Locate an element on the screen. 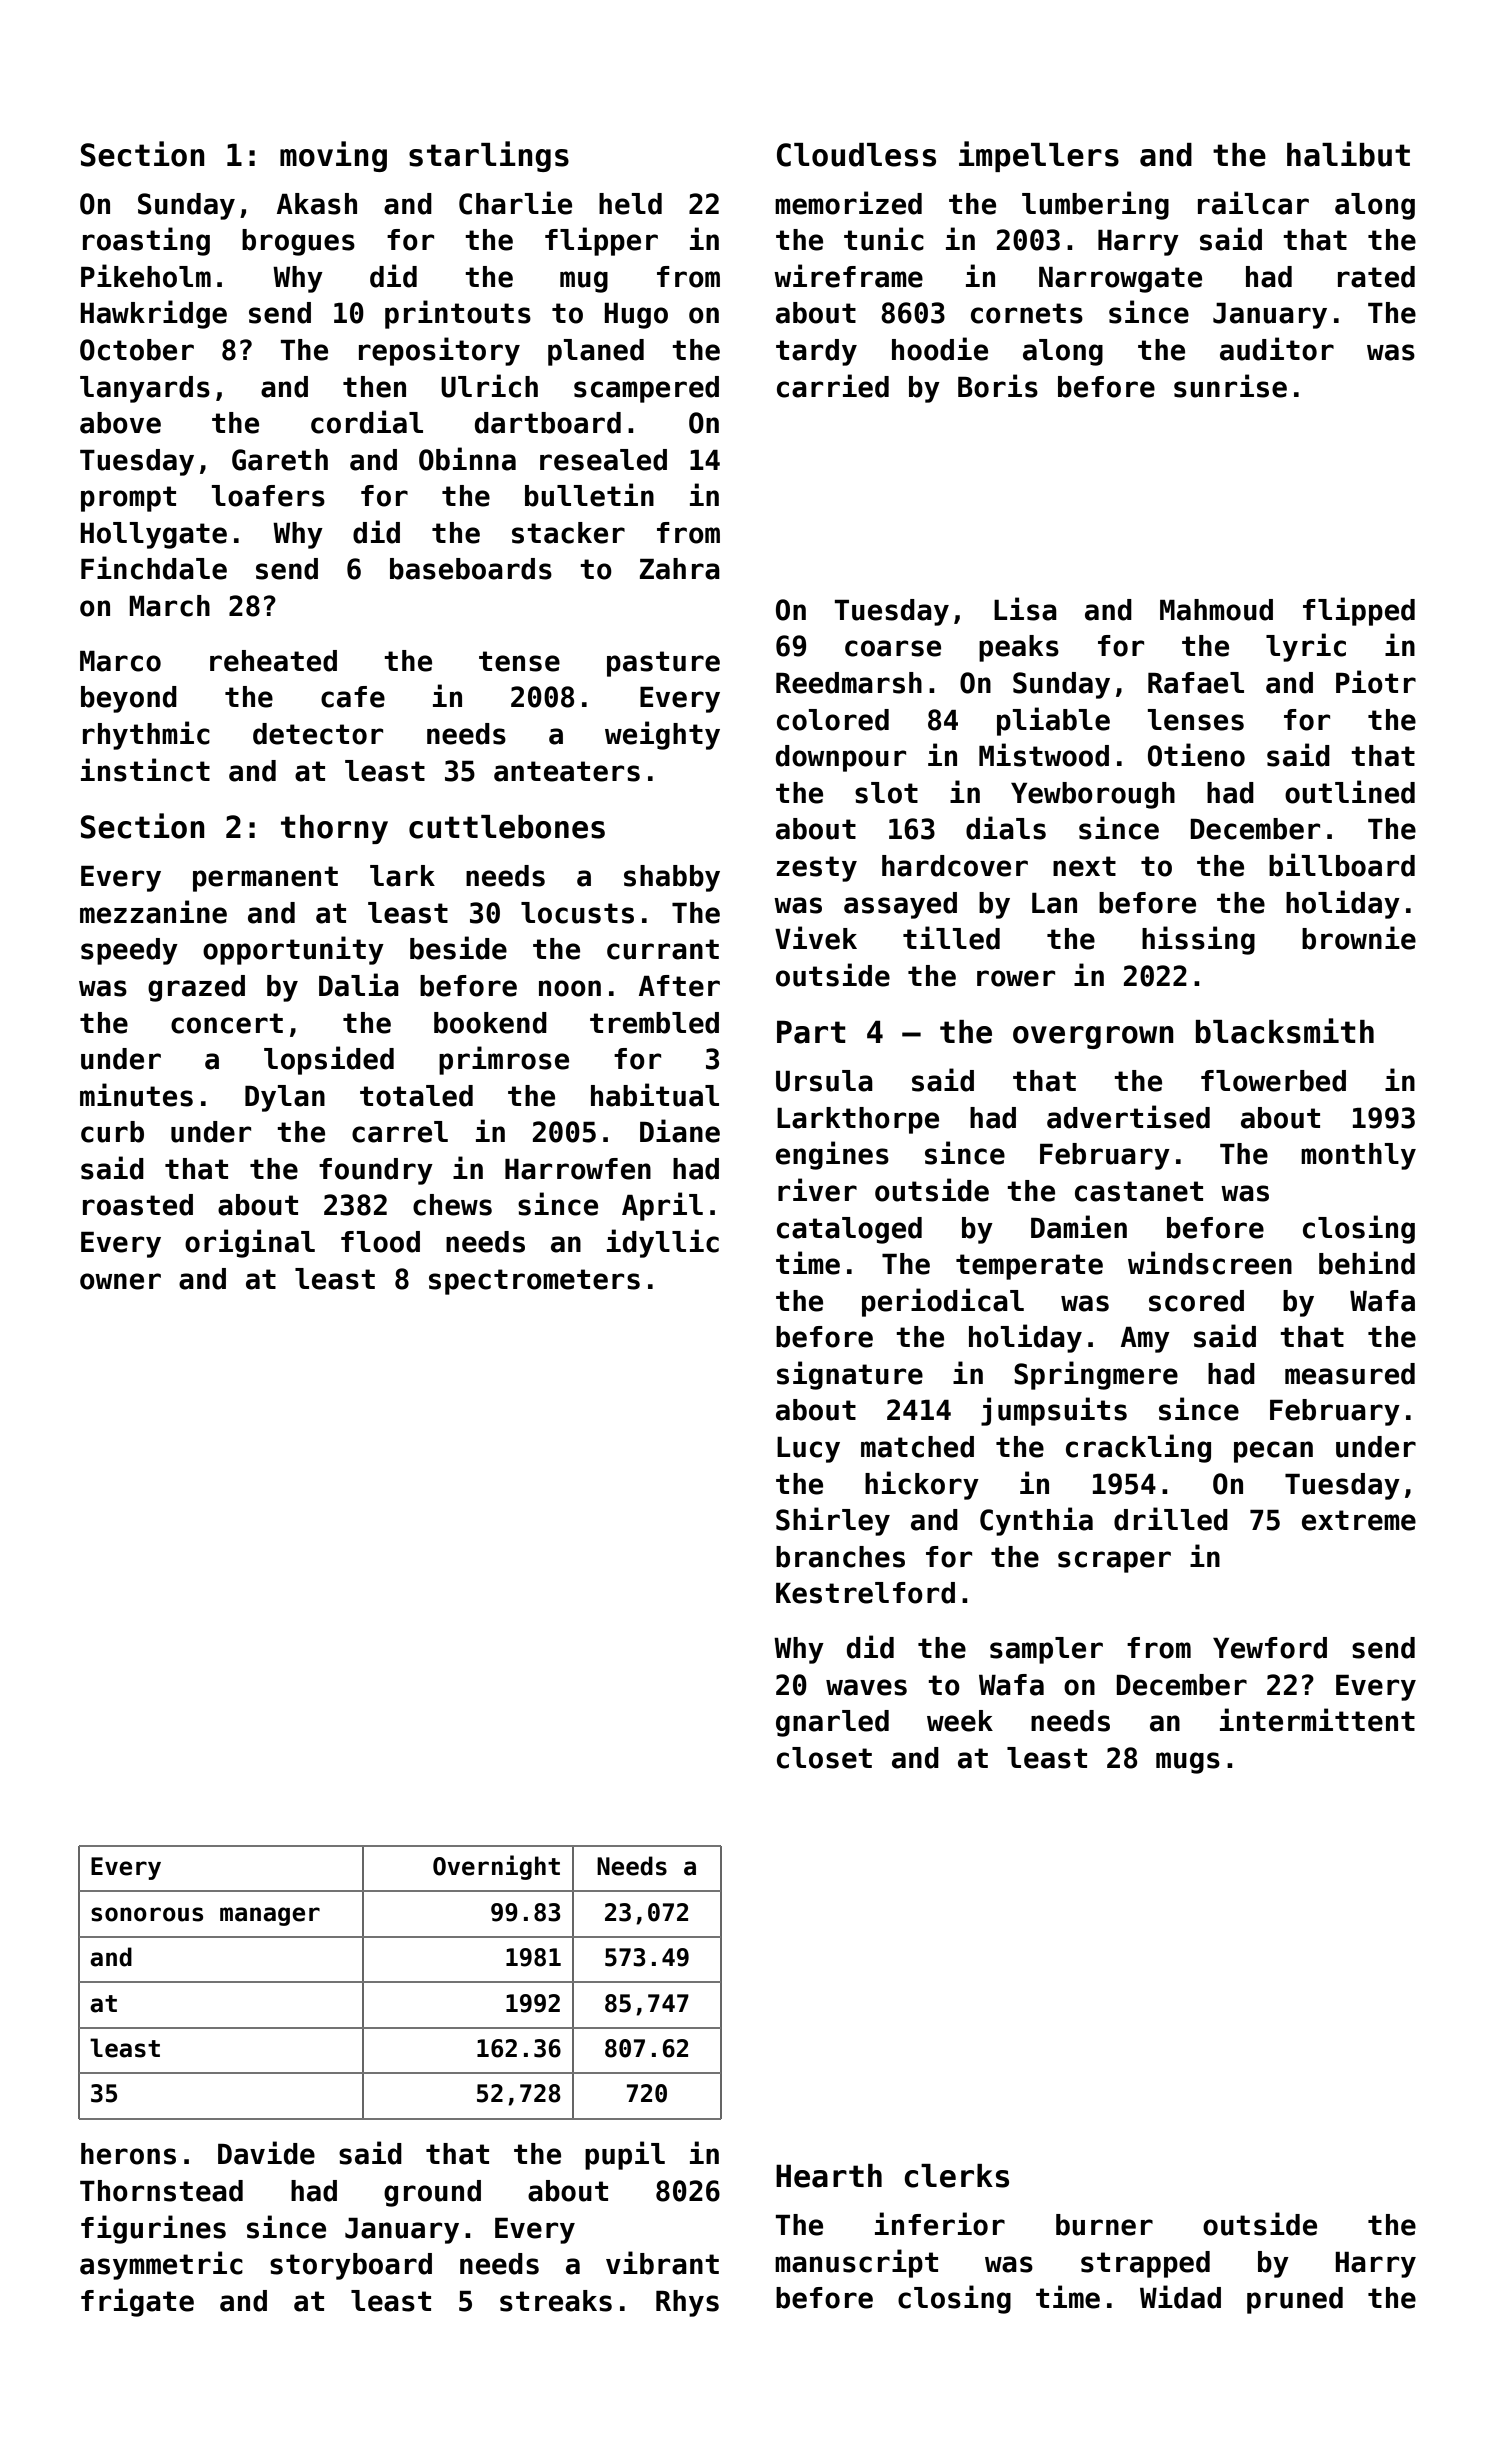  pupil is located at coordinates (625, 2155).
